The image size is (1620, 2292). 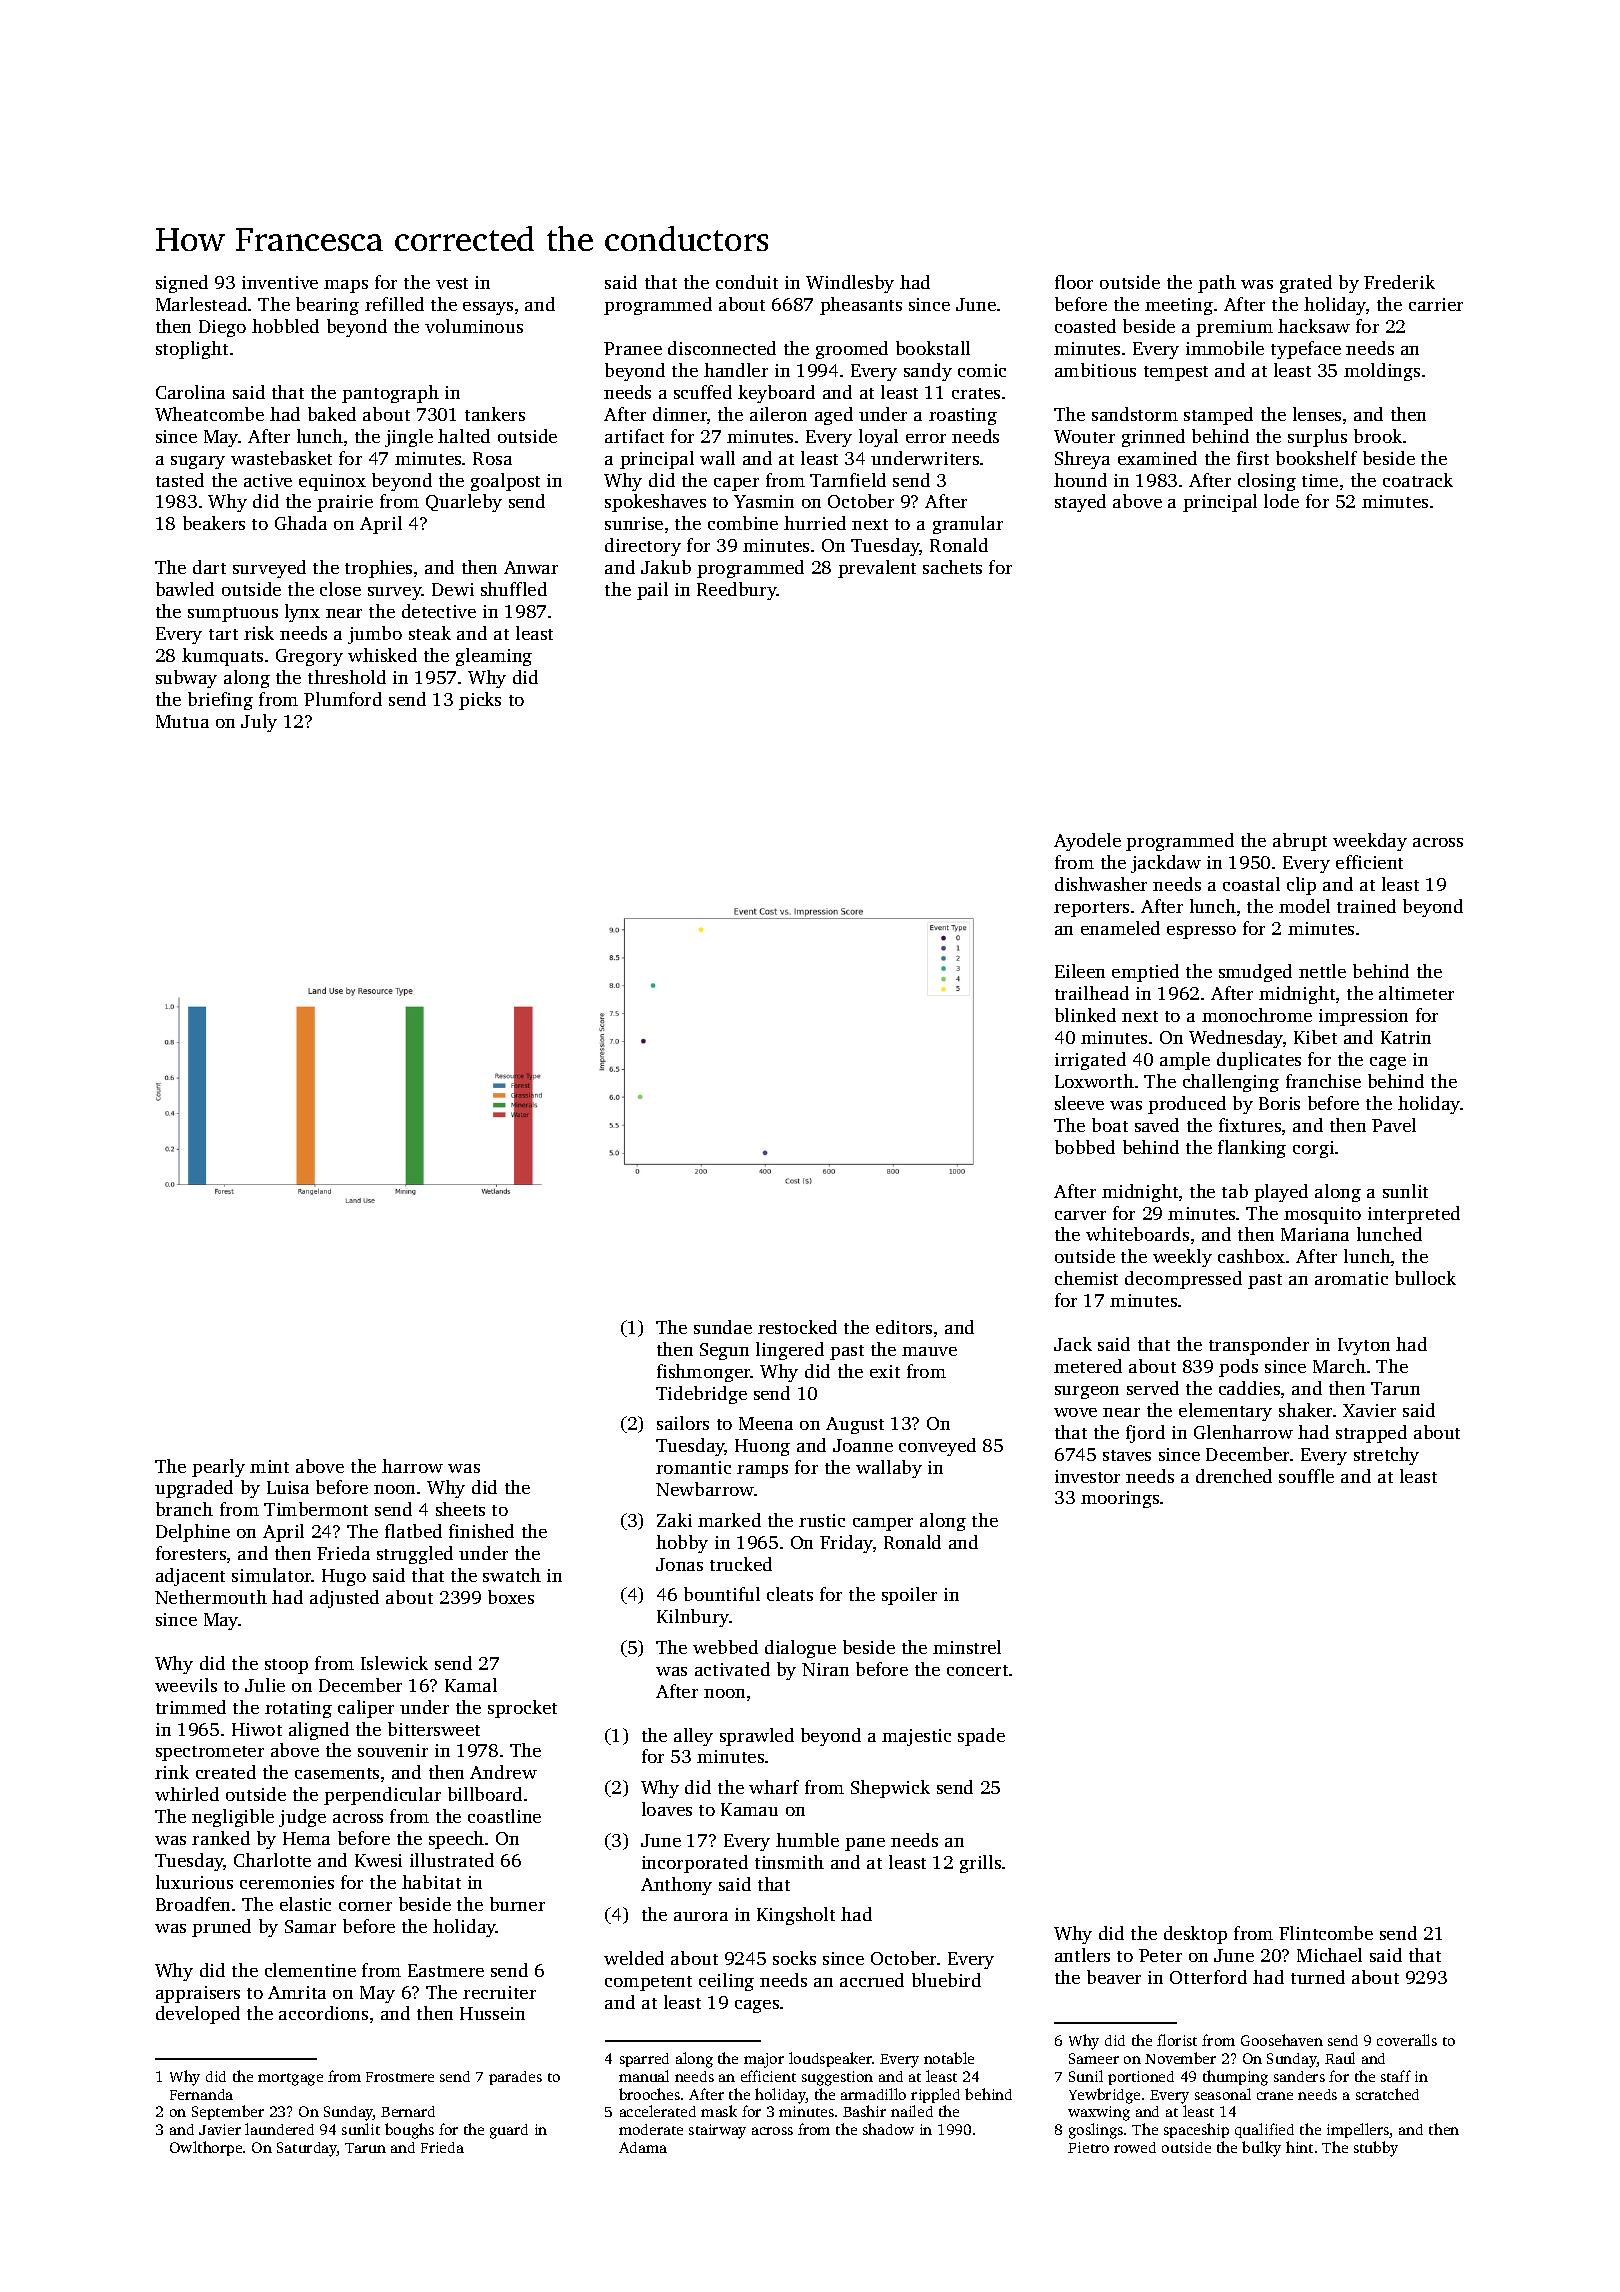 What do you see at coordinates (1399, 282) in the document?
I see `Frederik` at bounding box center [1399, 282].
